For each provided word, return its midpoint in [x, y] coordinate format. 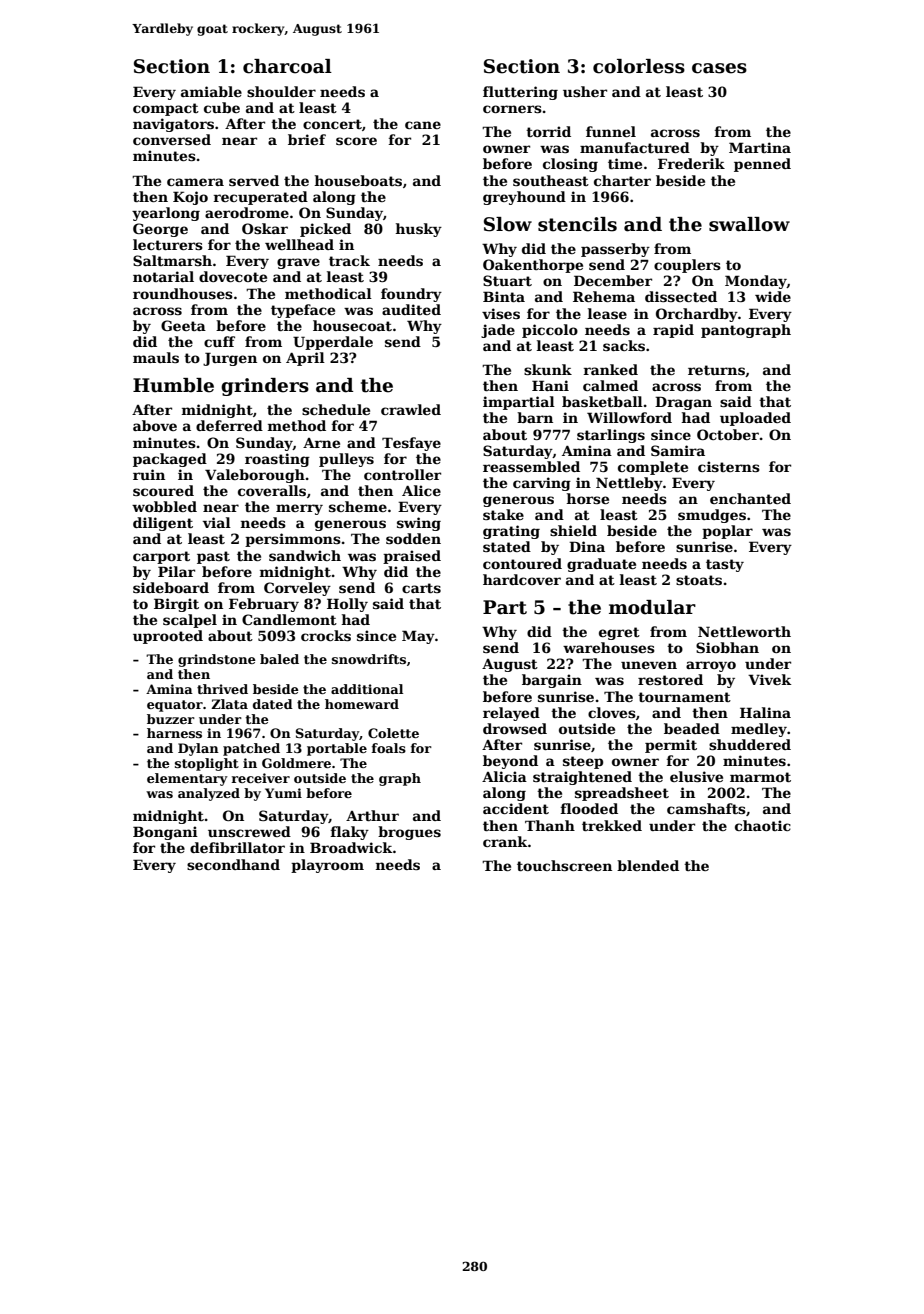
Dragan [683, 403]
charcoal [287, 66]
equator [175, 706]
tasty [725, 565]
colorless [639, 66]
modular [652, 607]
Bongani [165, 833]
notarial [163, 276]
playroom [327, 866]
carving [542, 484]
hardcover [522, 579]
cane [423, 125]
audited [411, 309]
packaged [170, 460]
